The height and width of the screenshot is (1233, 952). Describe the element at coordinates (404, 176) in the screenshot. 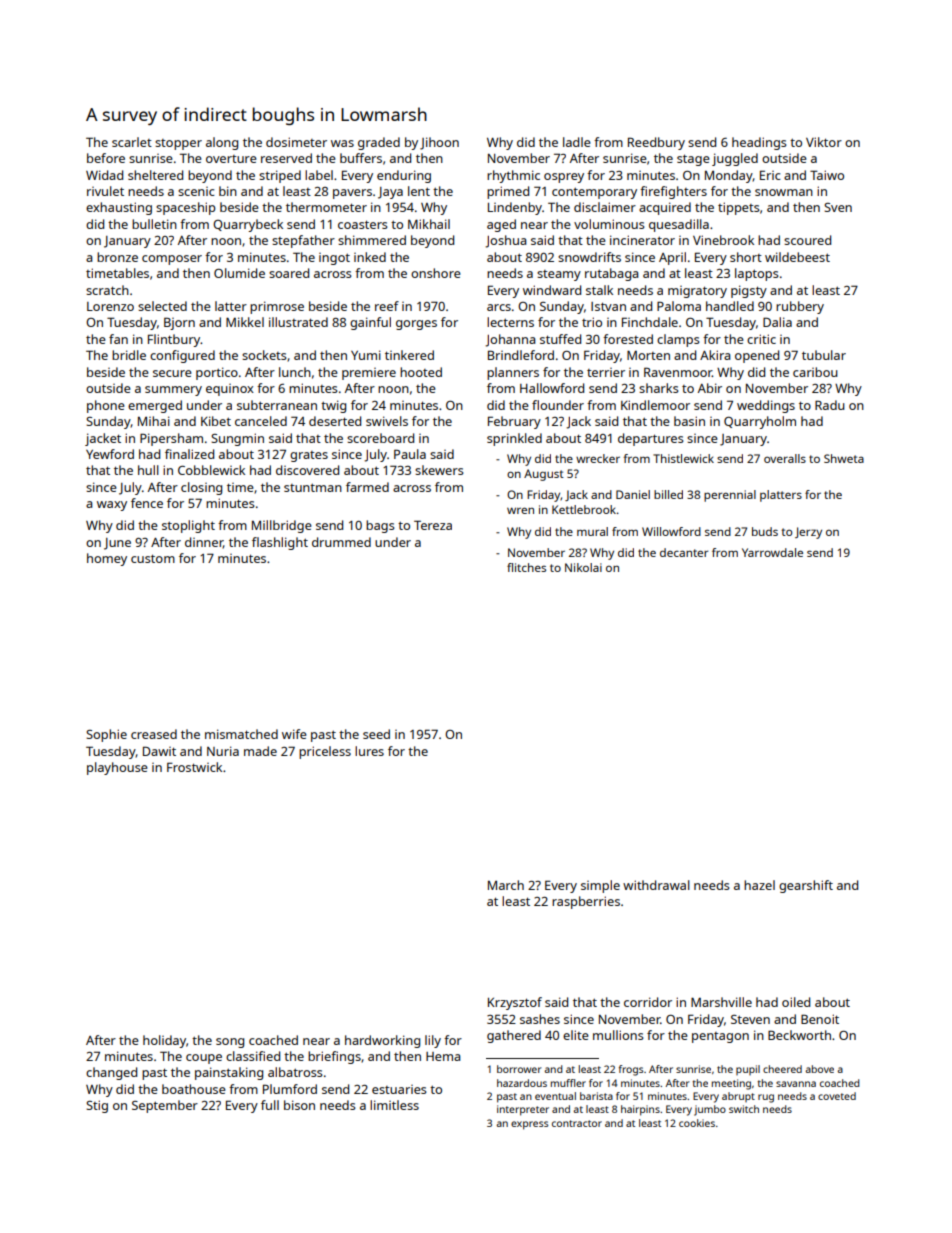

I see `enduring` at that location.
